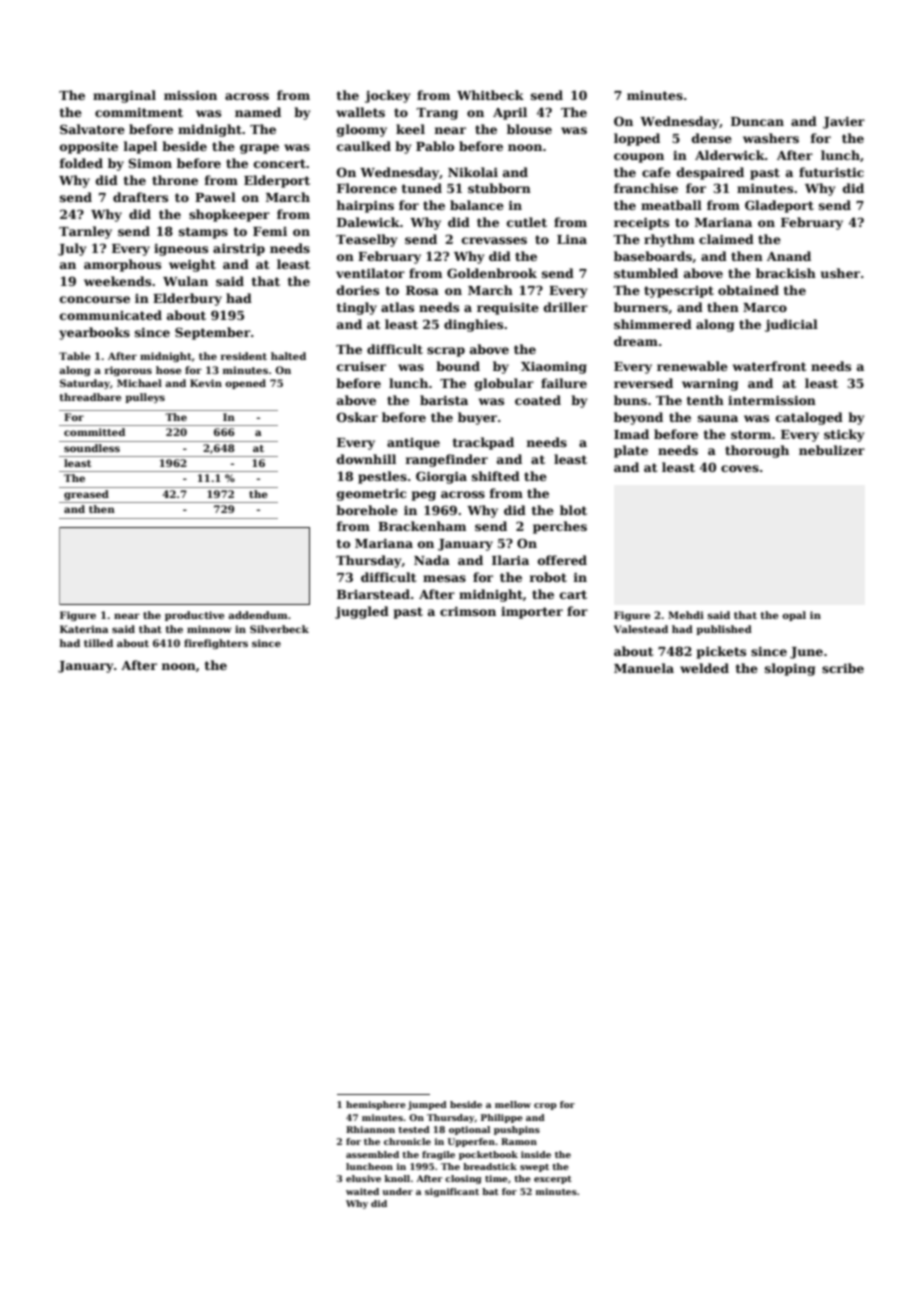 This screenshot has height=1308, width=924. Describe the element at coordinates (790, 669) in the screenshot. I see `sloping` at that location.
